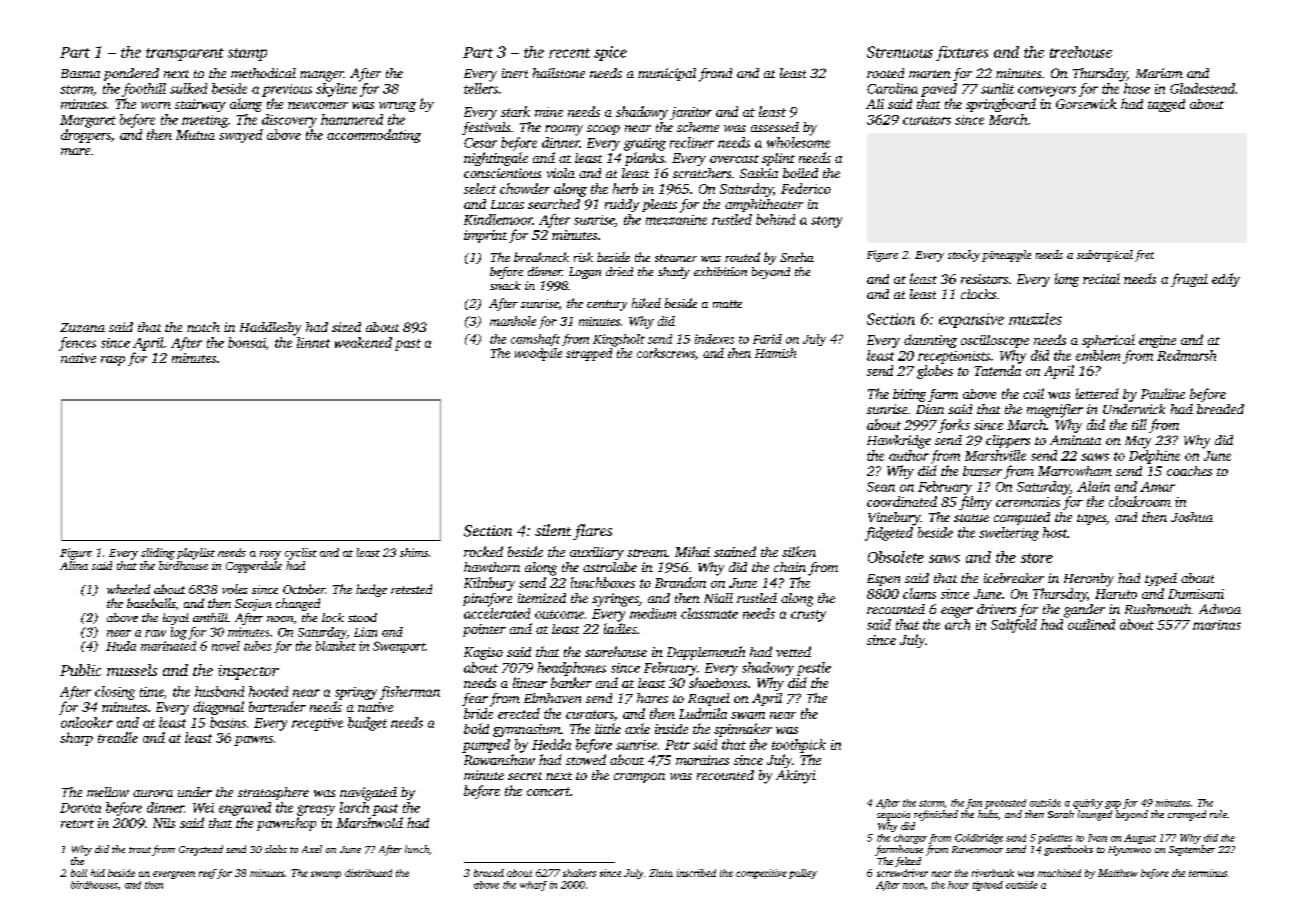  Describe the element at coordinates (276, 849) in the screenshot. I see `slabs` at that location.
